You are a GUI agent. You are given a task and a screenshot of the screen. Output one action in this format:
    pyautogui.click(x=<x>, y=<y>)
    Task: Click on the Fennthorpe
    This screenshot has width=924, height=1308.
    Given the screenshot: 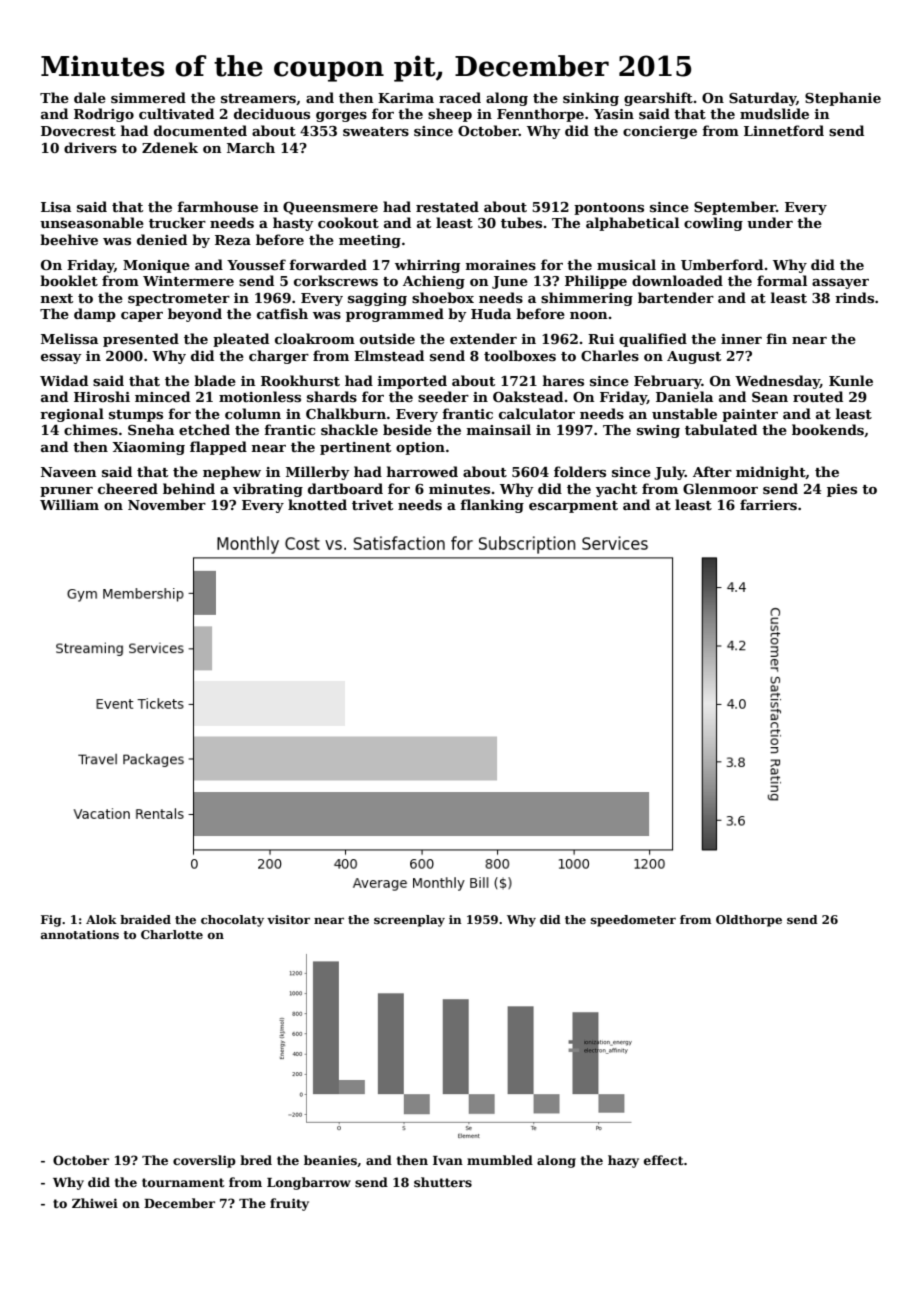 What is the action you would take?
    pyautogui.click(x=540, y=115)
